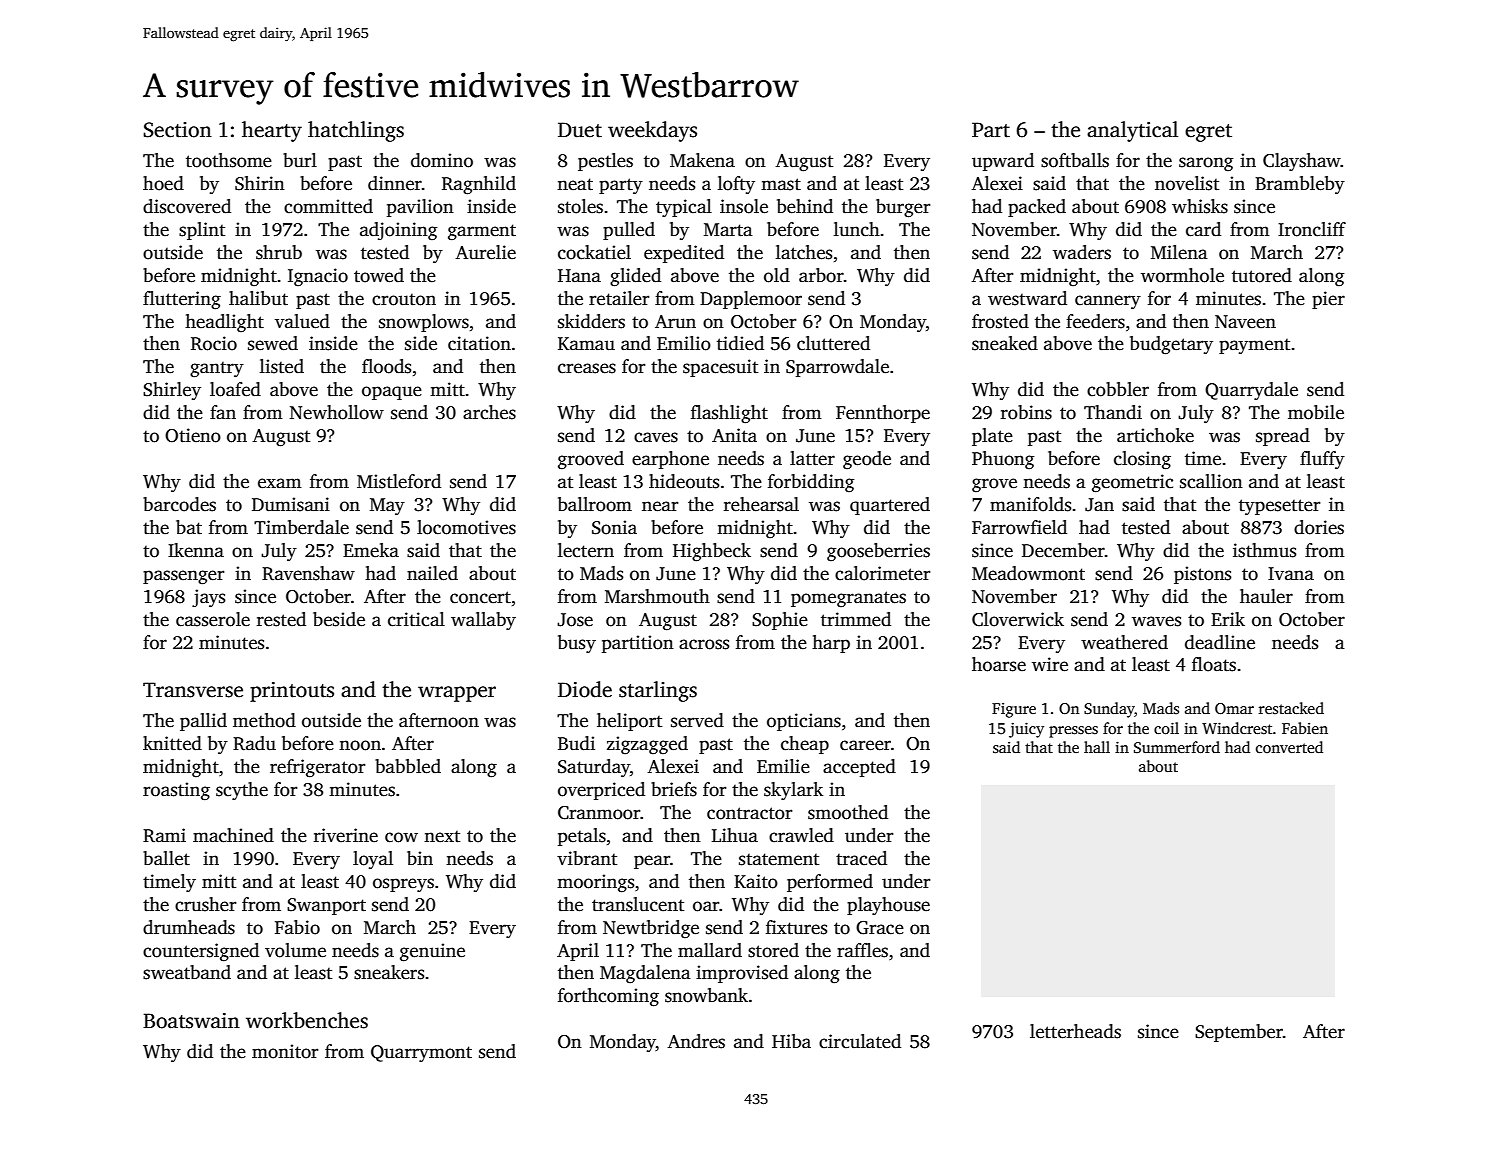 This screenshot has height=1150, width=1488. Describe the element at coordinates (1027, 298) in the screenshot. I see `westward` at that location.
